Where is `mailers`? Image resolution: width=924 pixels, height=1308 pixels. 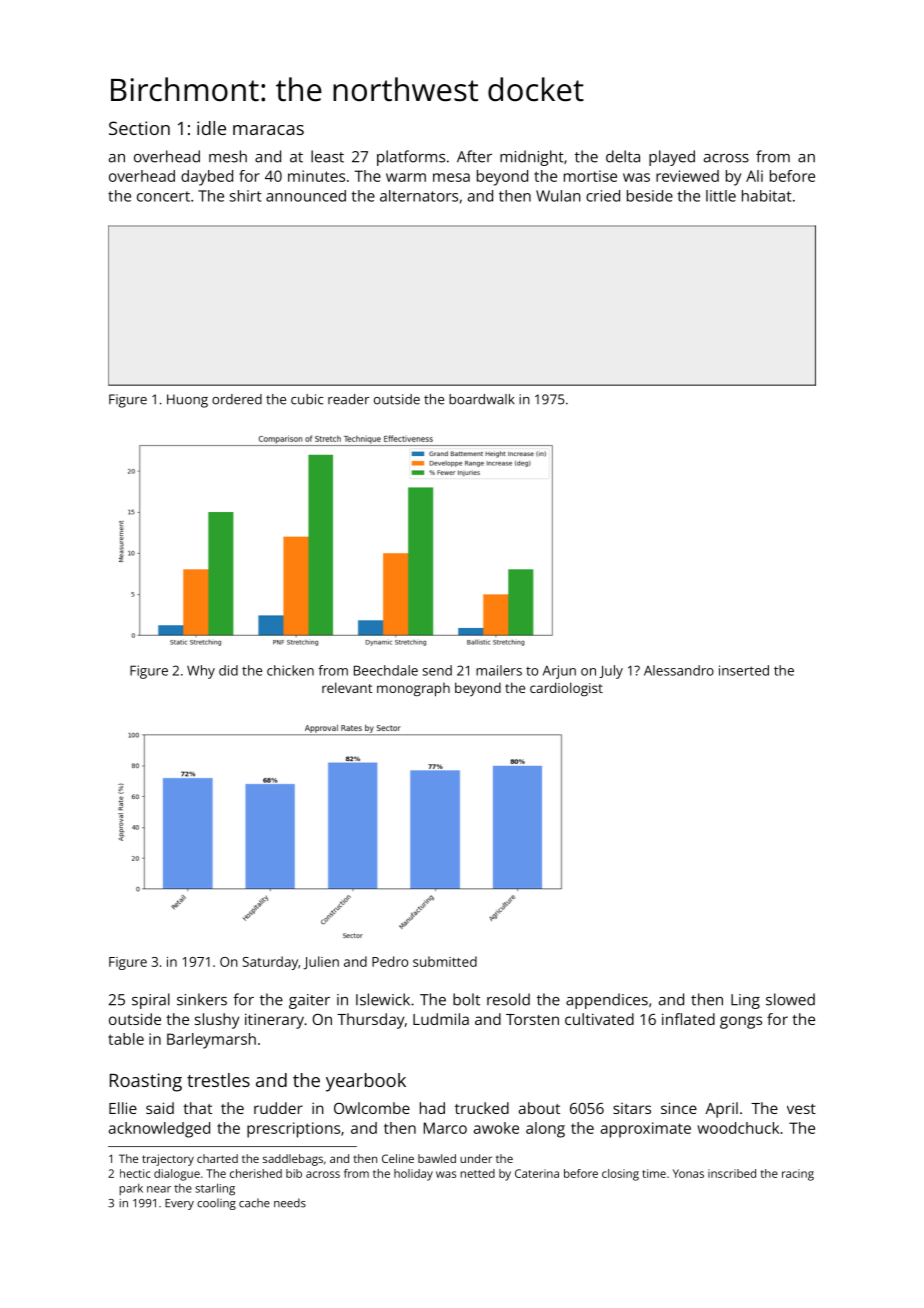
mailers is located at coordinates (499, 670).
